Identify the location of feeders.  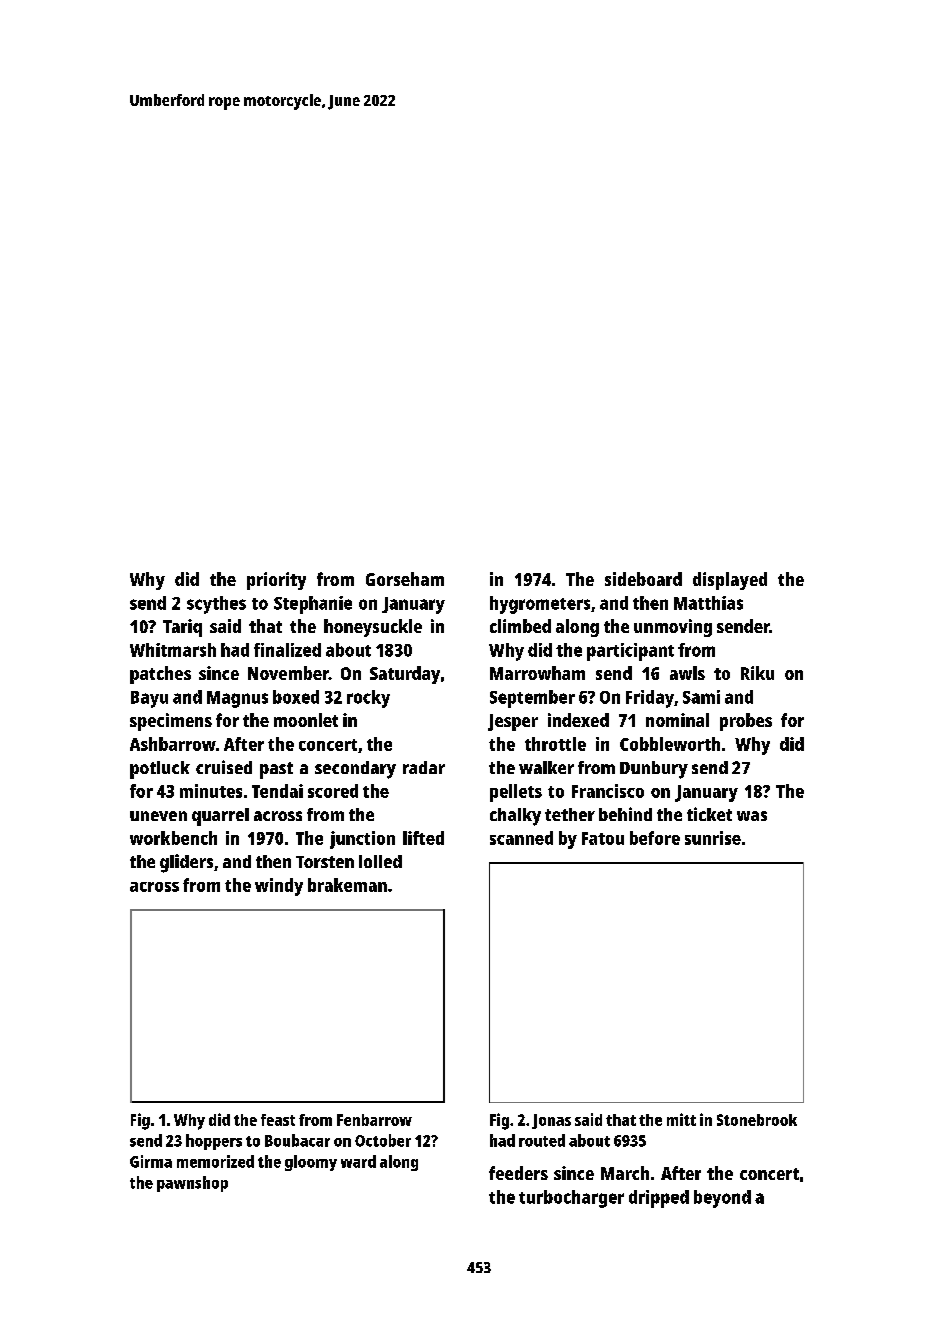
(518, 1173).
